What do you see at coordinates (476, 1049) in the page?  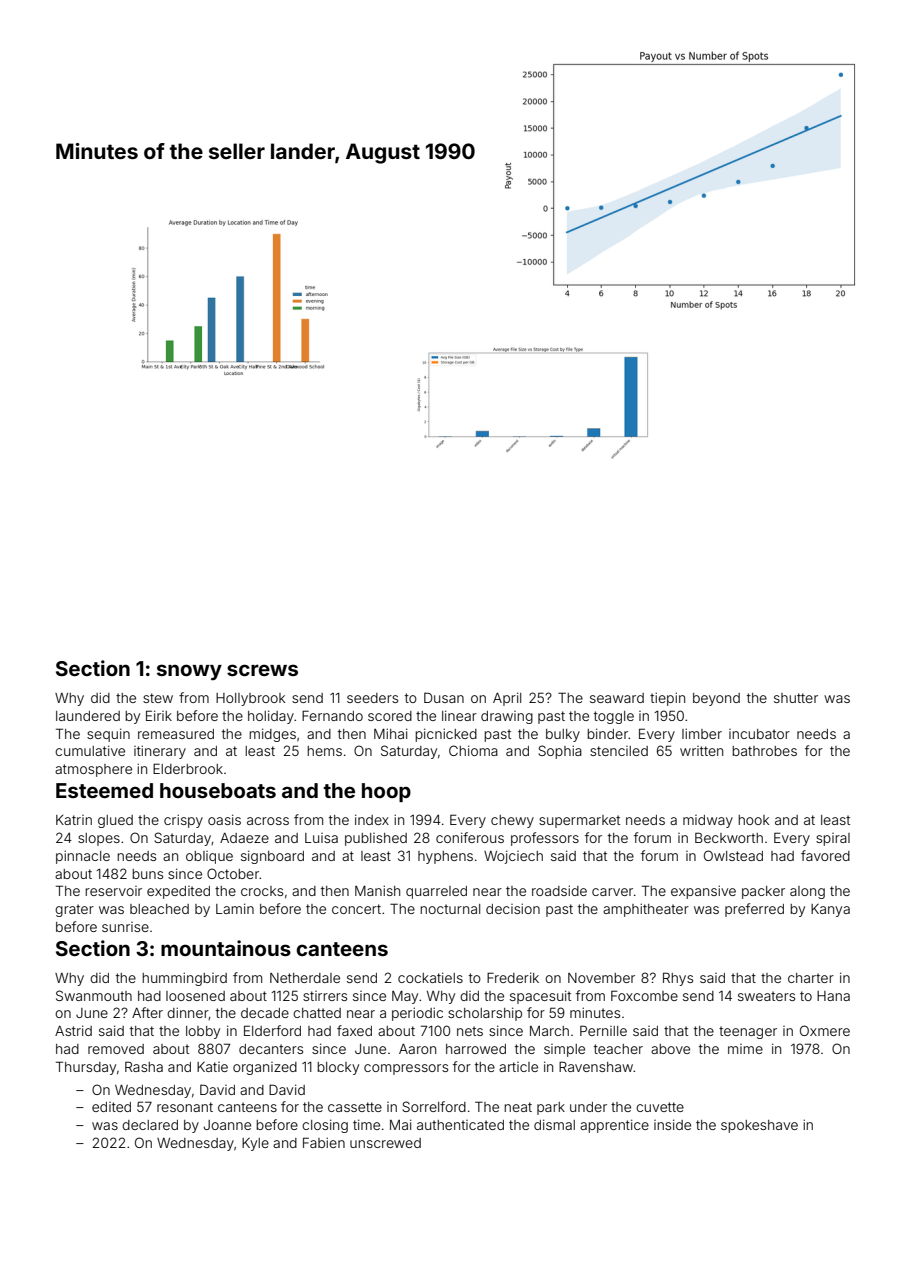 I see `harrowed` at bounding box center [476, 1049].
